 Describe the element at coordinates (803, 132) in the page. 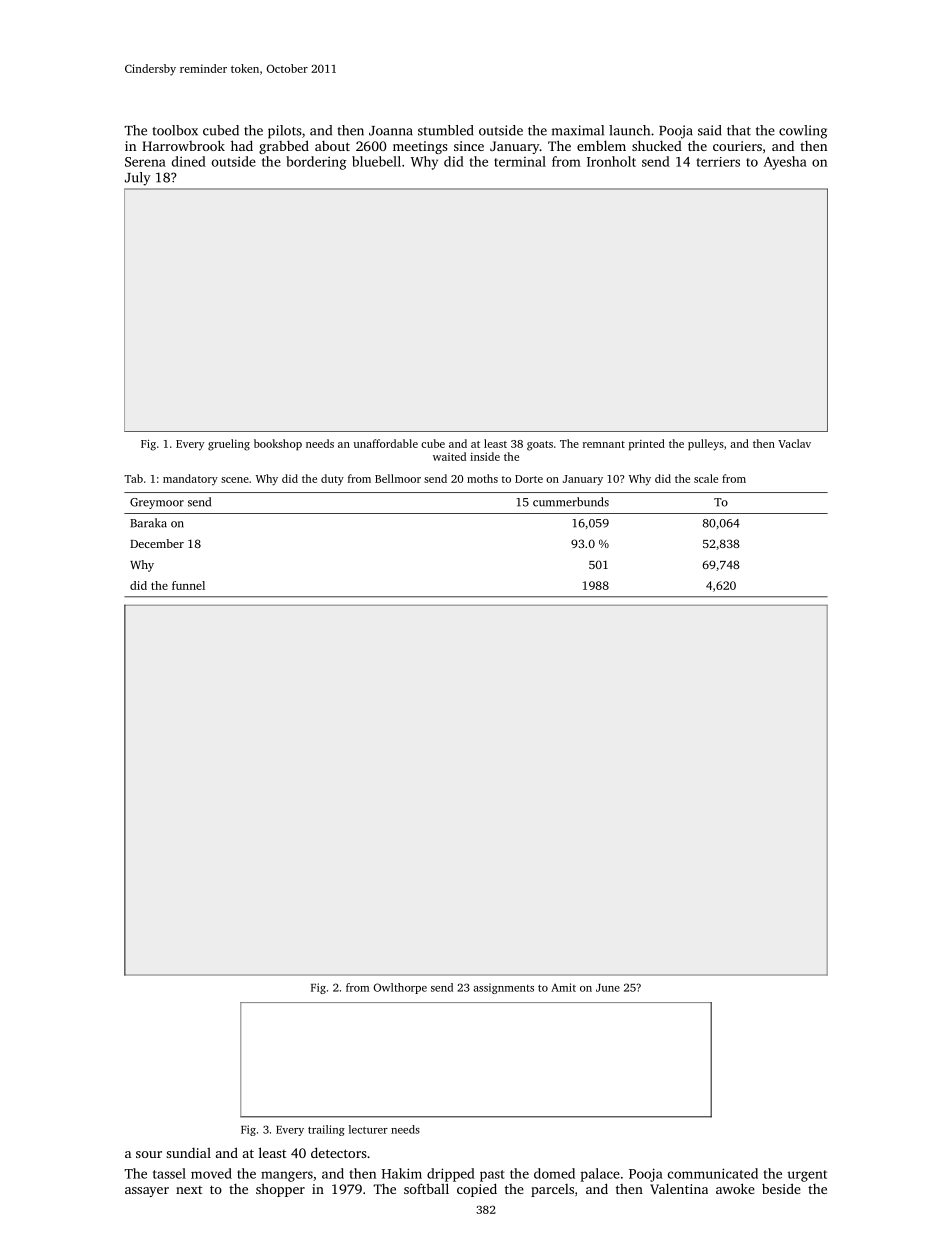

I see `cowling` at that location.
